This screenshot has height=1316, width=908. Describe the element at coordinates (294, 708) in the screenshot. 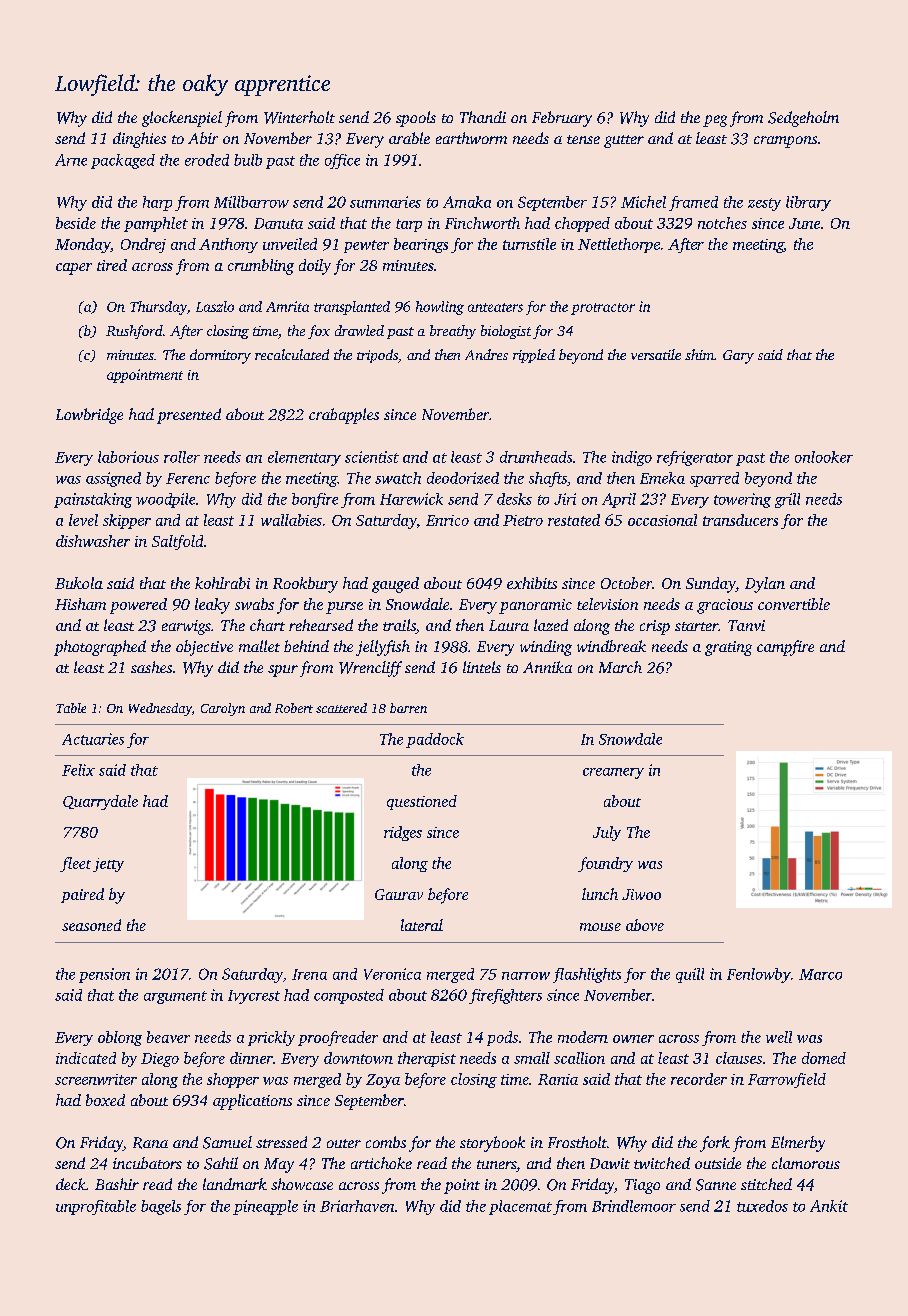

I see `Robert` at that location.
